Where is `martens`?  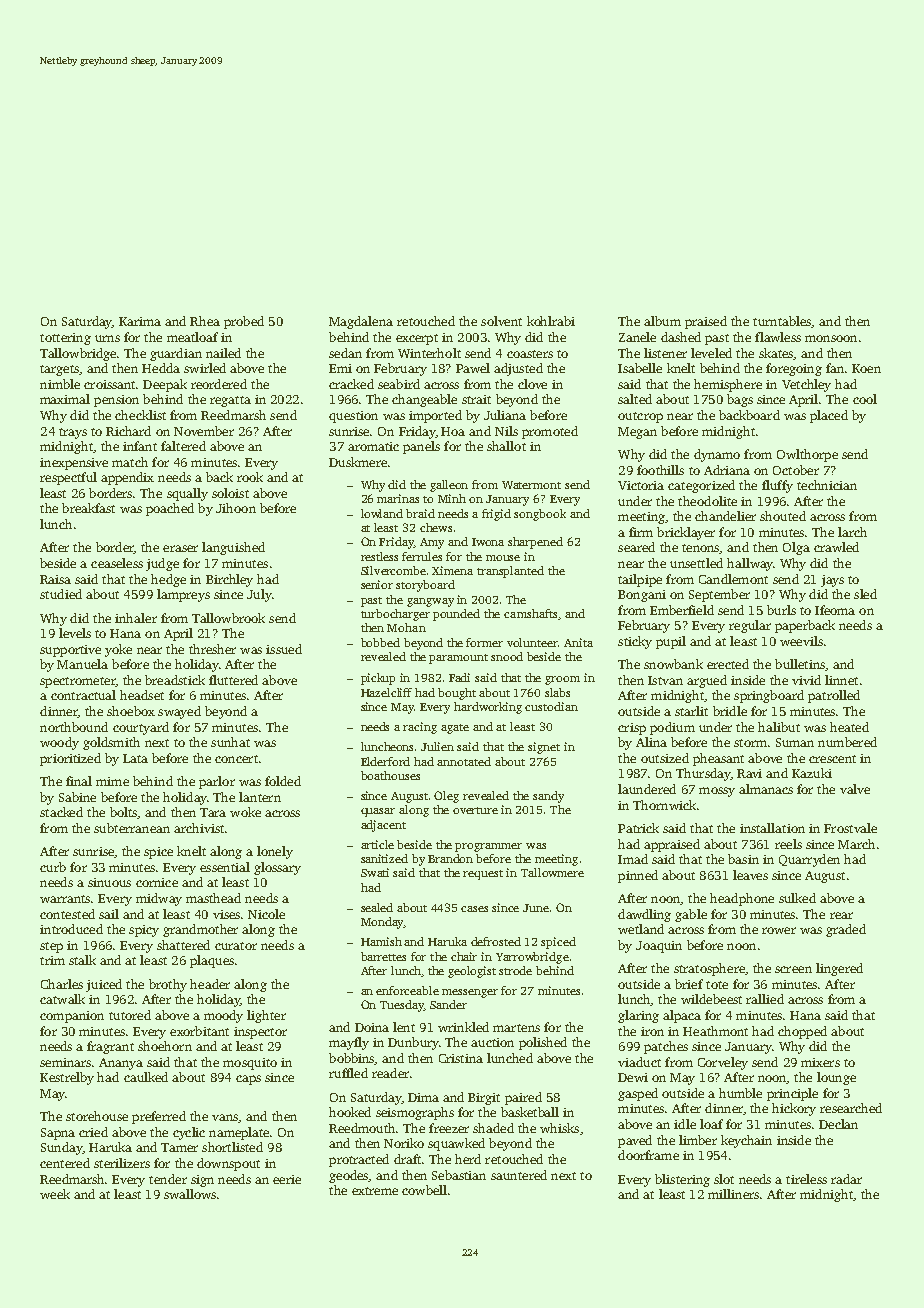
martens is located at coordinates (516, 1028).
